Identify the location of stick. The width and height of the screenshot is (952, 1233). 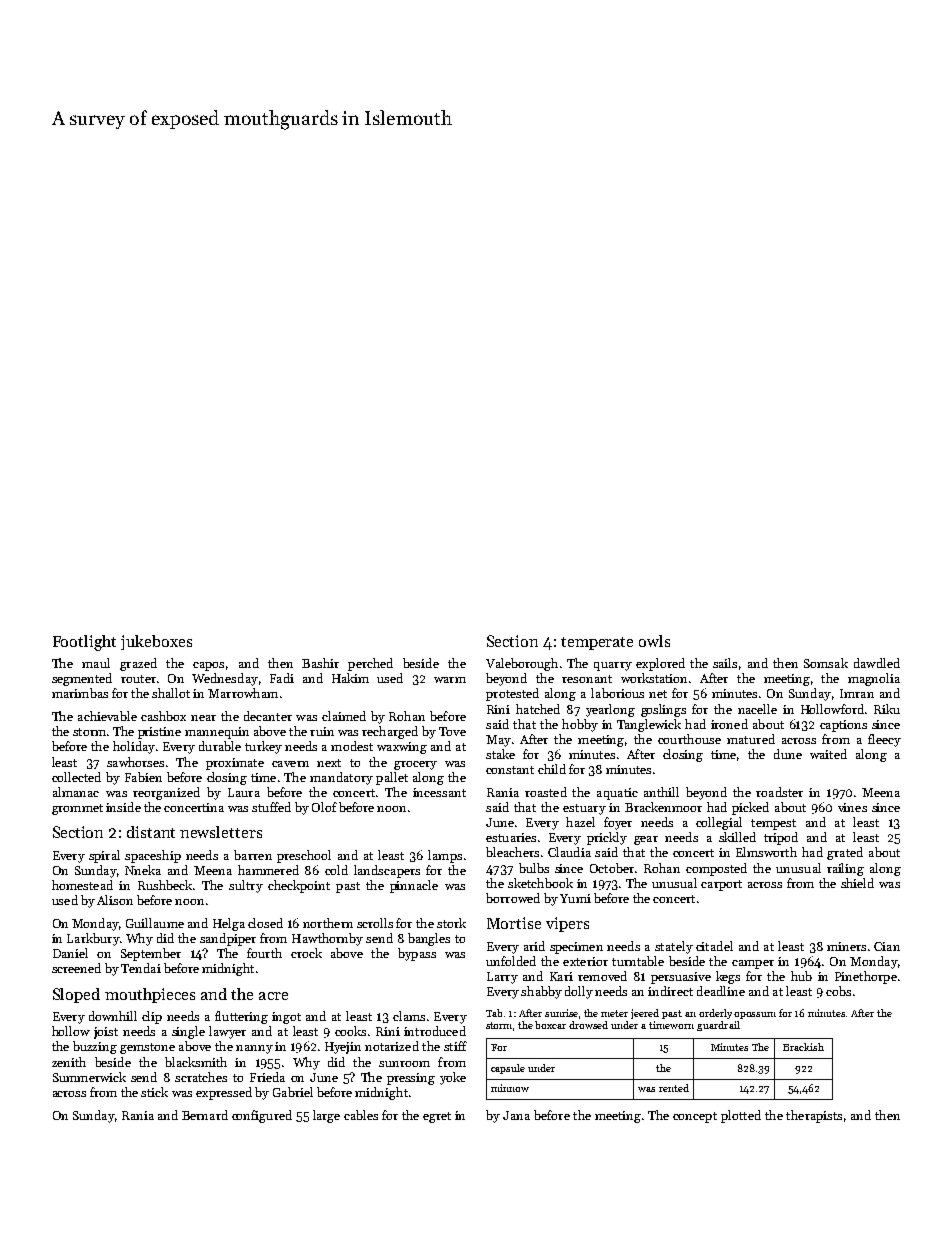
(154, 1092).
